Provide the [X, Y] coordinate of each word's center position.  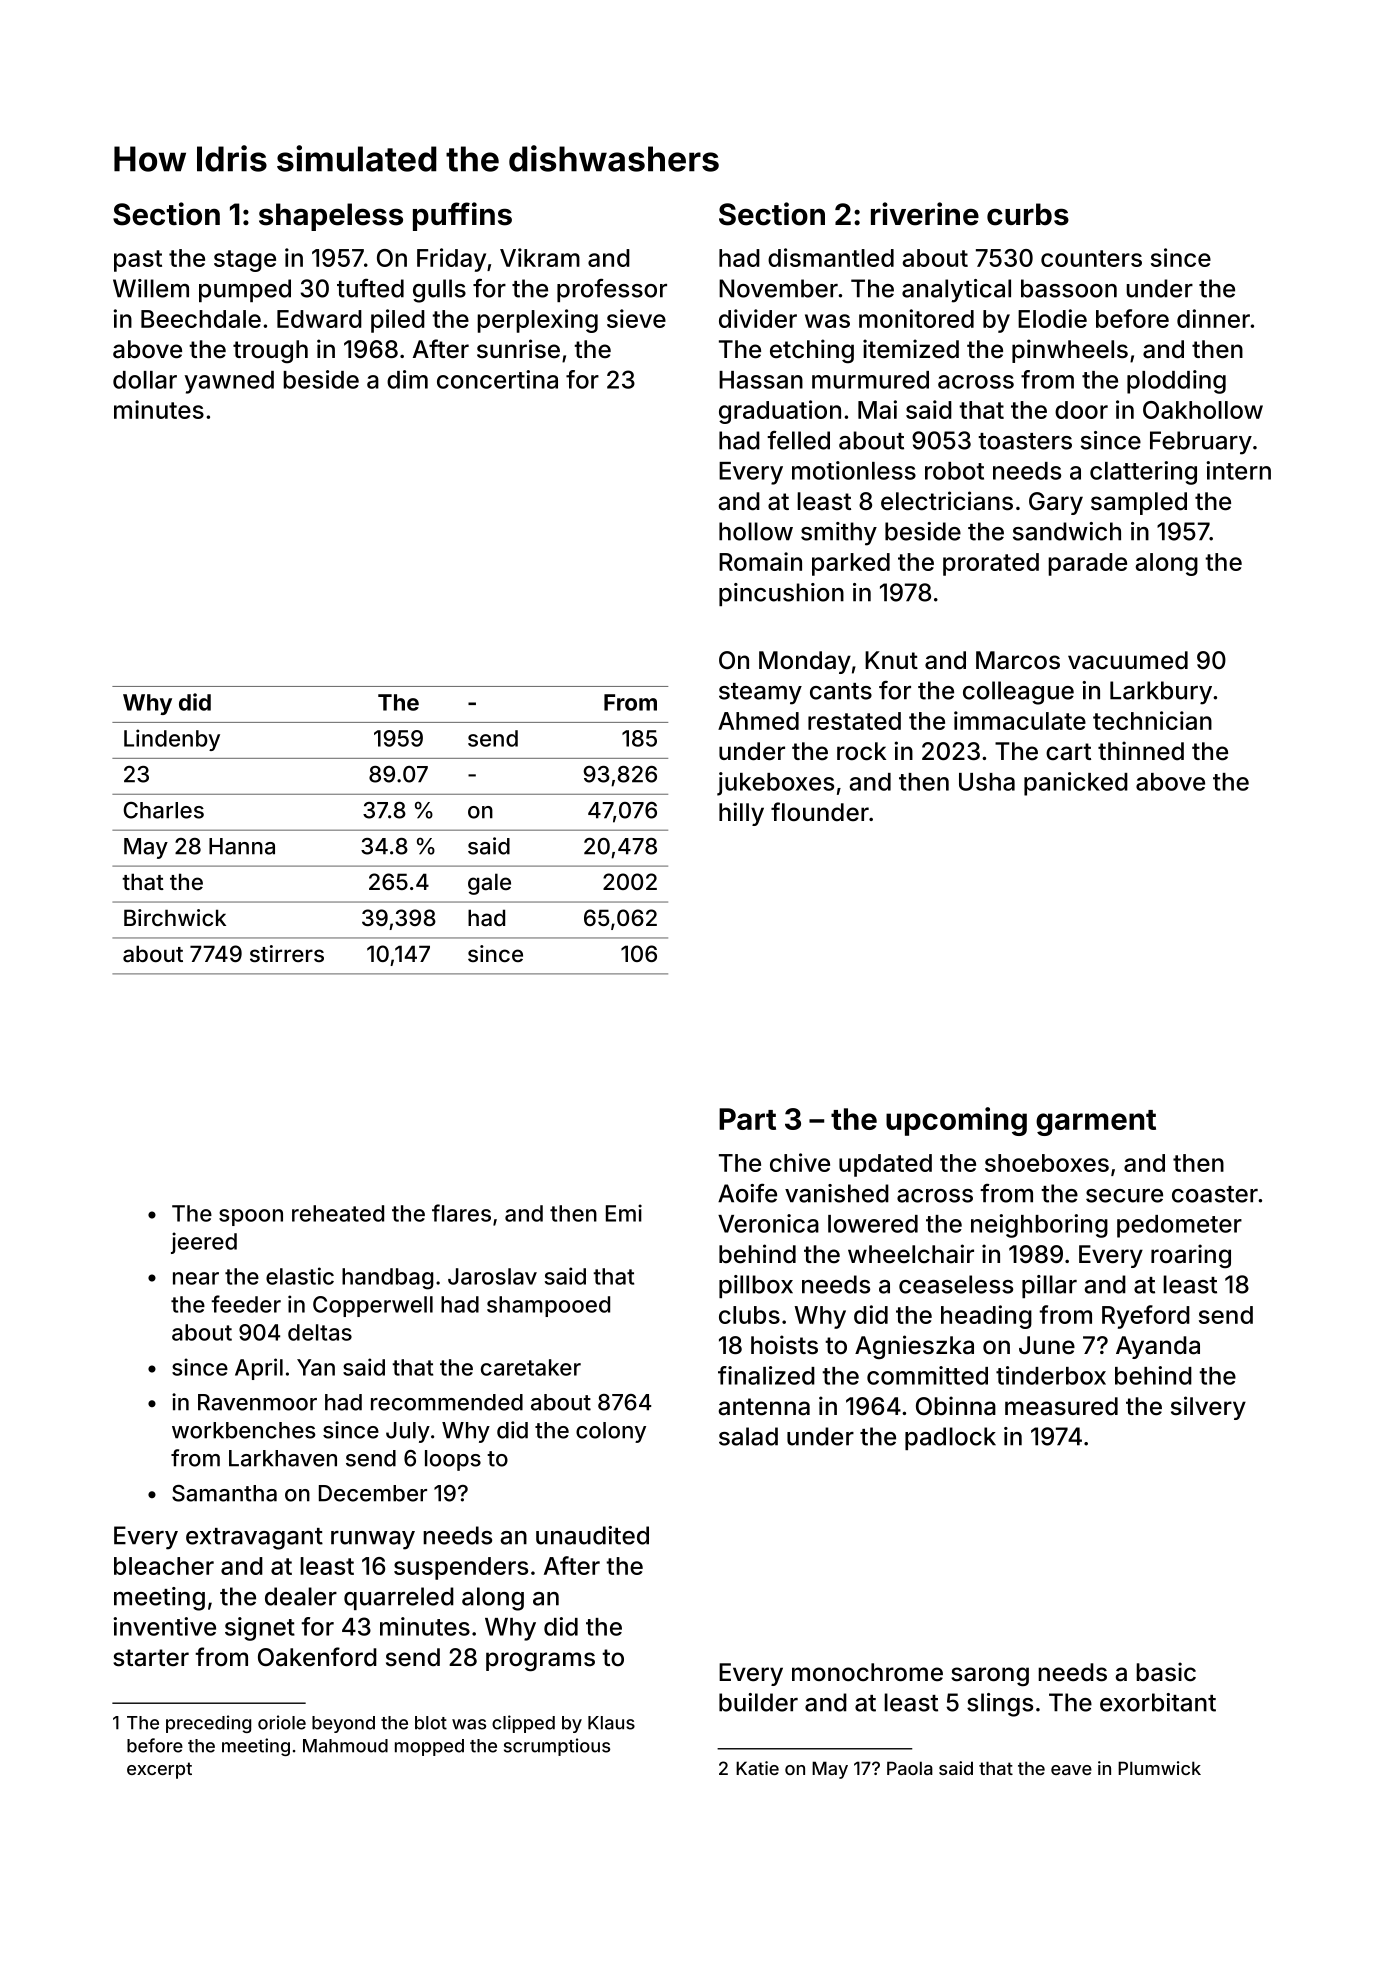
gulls [439, 291]
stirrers [287, 953]
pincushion [781, 594]
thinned [1141, 751]
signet [260, 1629]
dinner [1213, 318]
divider [758, 318]
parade [1087, 564]
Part [747, 1119]
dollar [145, 380]
